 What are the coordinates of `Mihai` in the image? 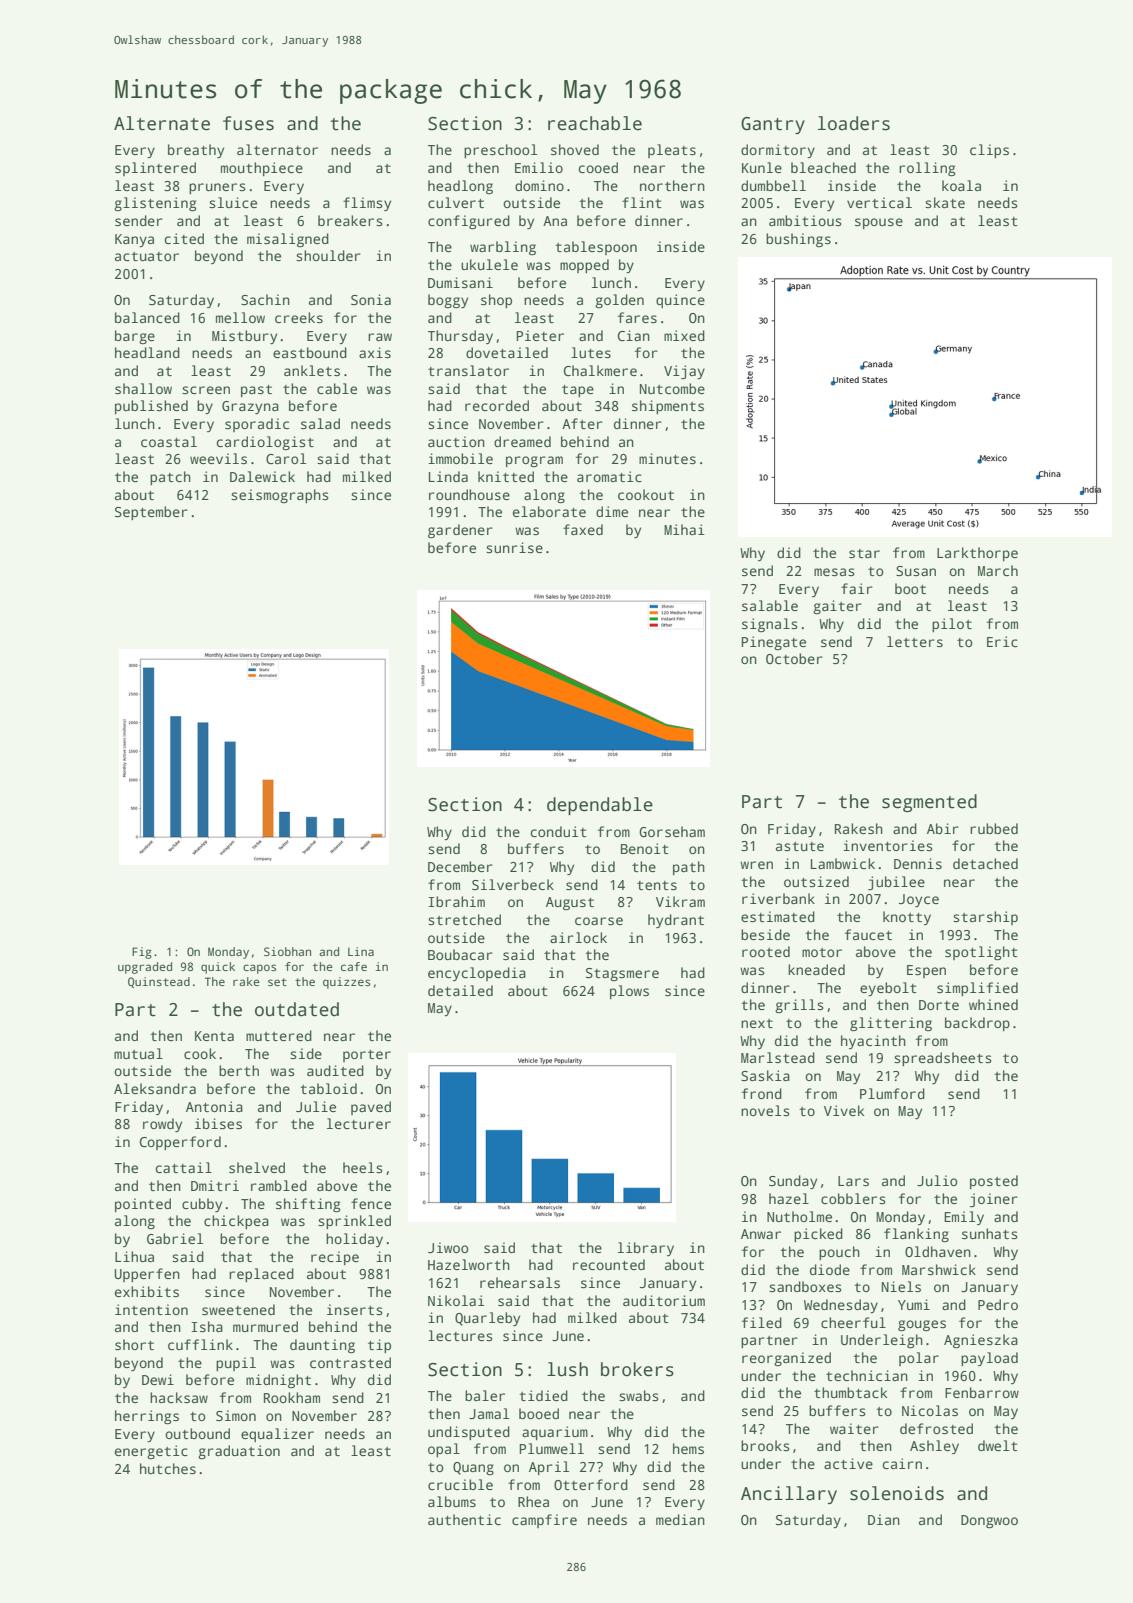 It's located at (684, 529).
